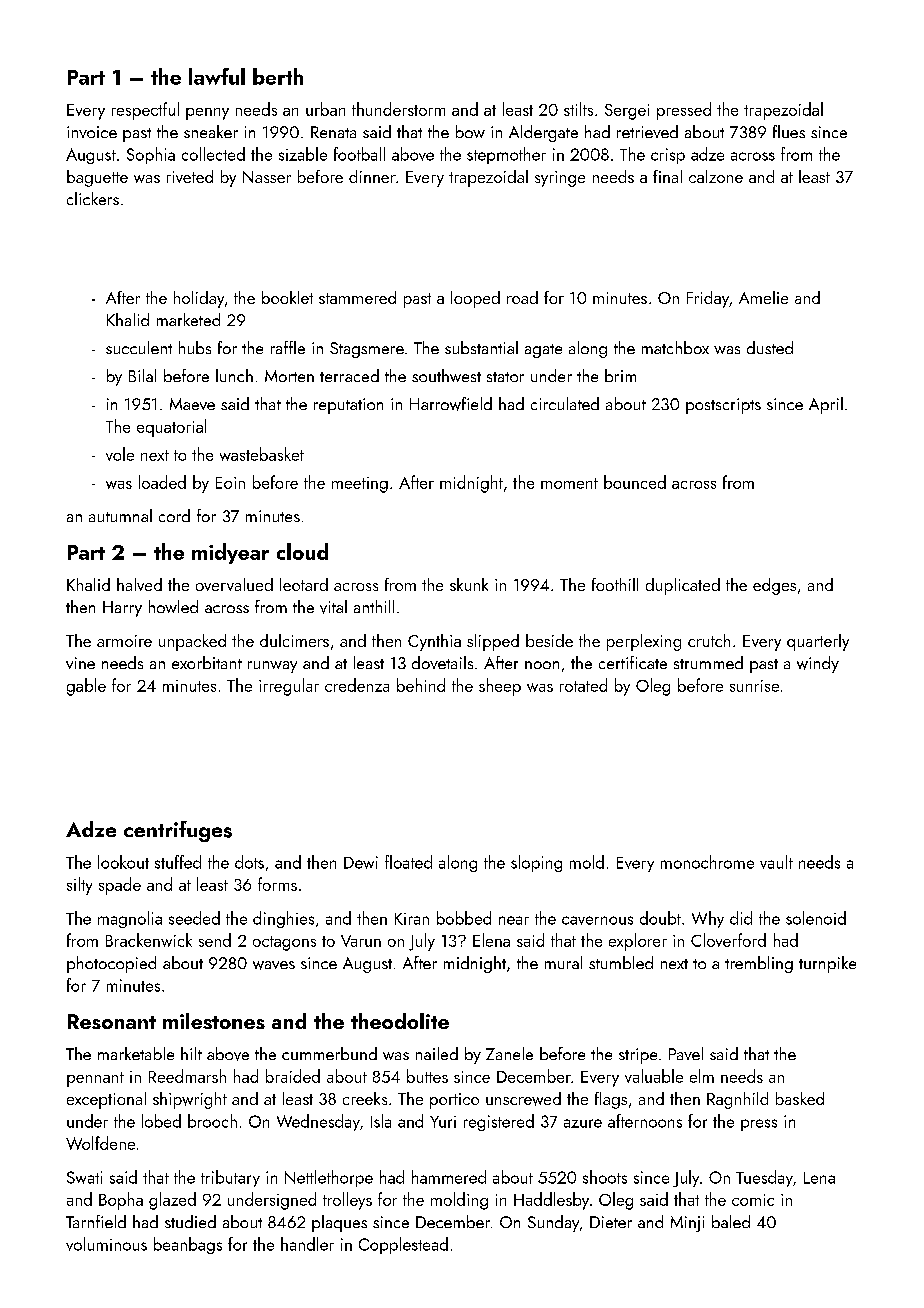 This document has width=924, height=1308. I want to click on vole, so click(120, 454).
